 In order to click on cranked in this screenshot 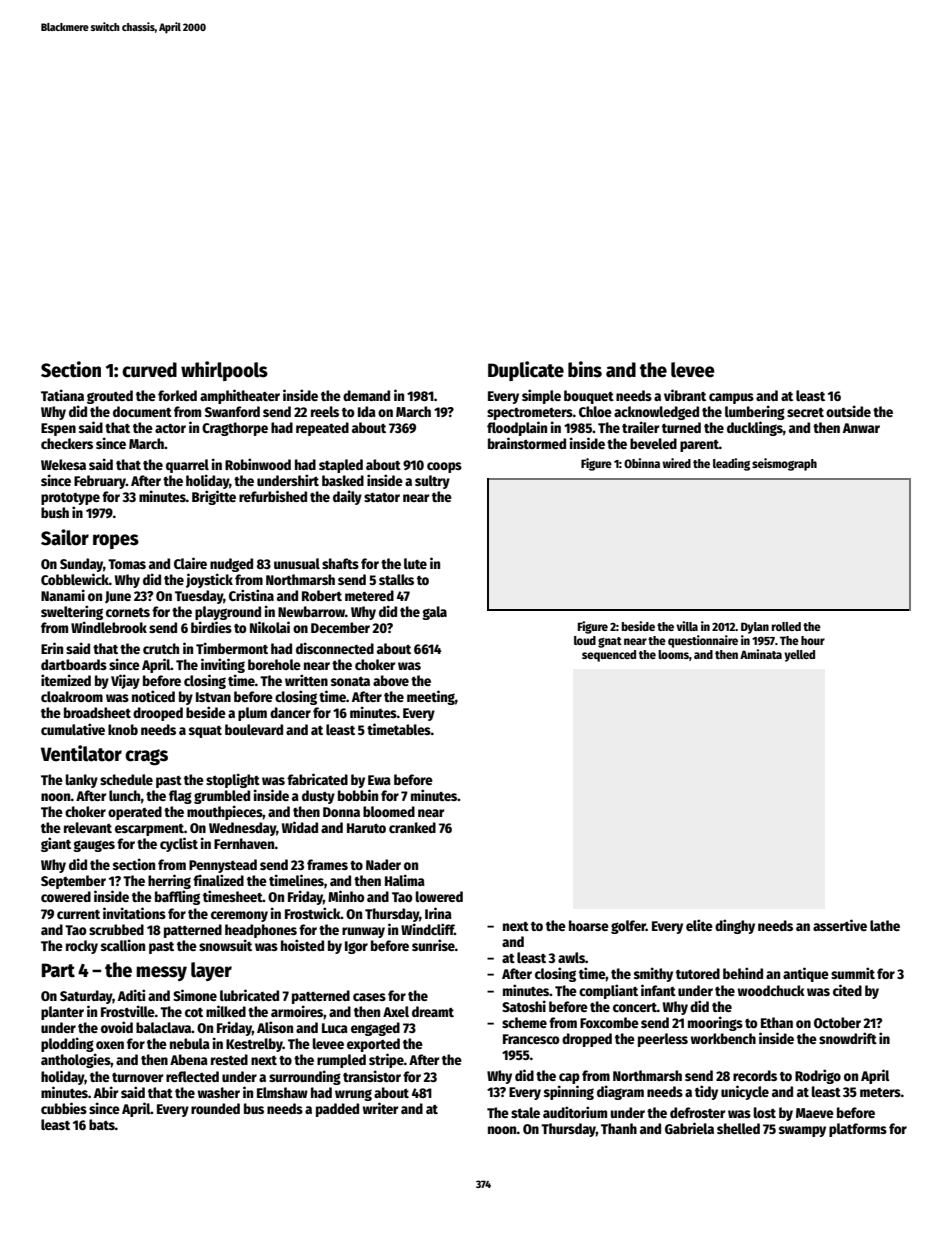, I will do `click(412, 827)`.
